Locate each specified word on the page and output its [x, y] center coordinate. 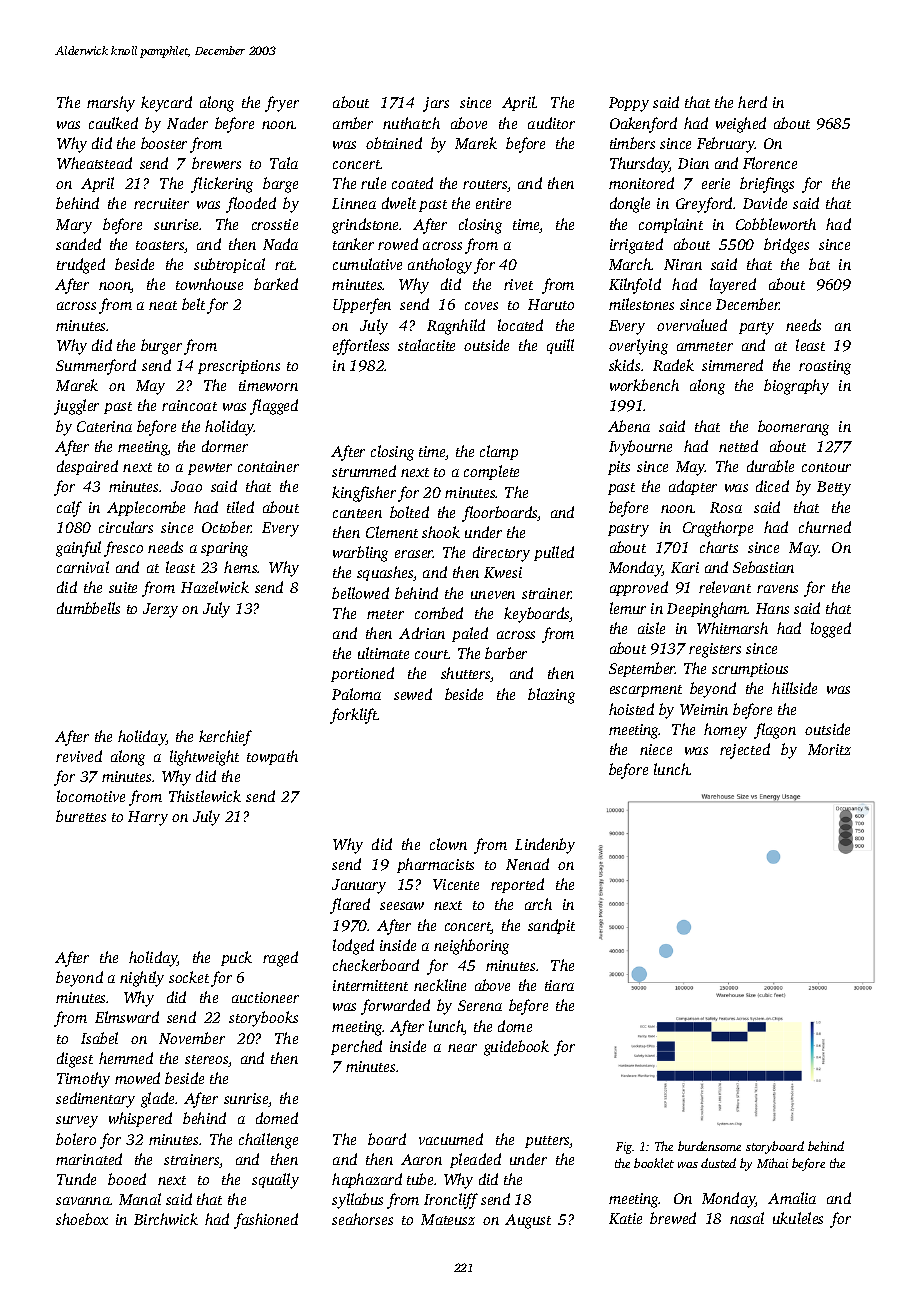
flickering [222, 185]
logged [831, 630]
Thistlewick [205, 796]
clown [448, 844]
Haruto [551, 304]
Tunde [76, 1179]
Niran [683, 264]
